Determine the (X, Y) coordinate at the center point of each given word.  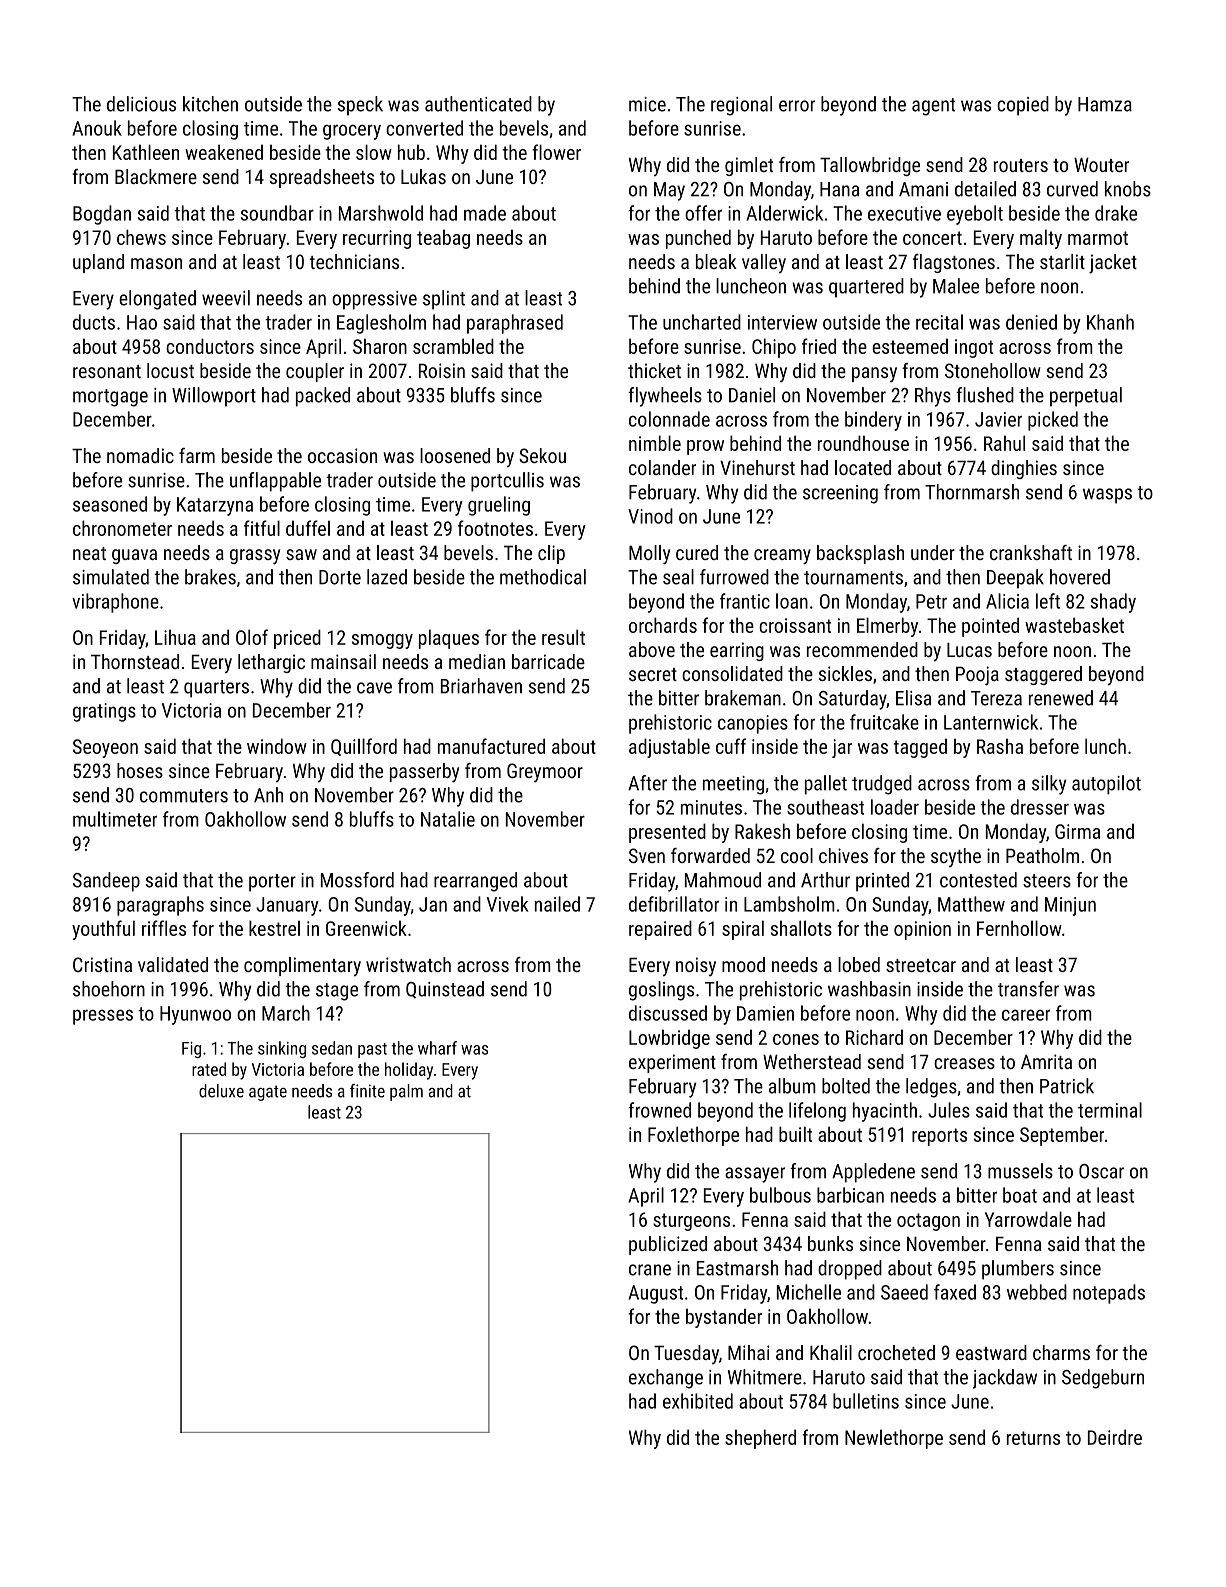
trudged (882, 785)
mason (156, 263)
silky (1049, 785)
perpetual (1086, 397)
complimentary (302, 966)
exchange (666, 1379)
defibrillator (674, 904)
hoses (140, 770)
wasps (1107, 496)
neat (89, 553)
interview (782, 322)
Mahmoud (723, 880)
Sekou (542, 455)
